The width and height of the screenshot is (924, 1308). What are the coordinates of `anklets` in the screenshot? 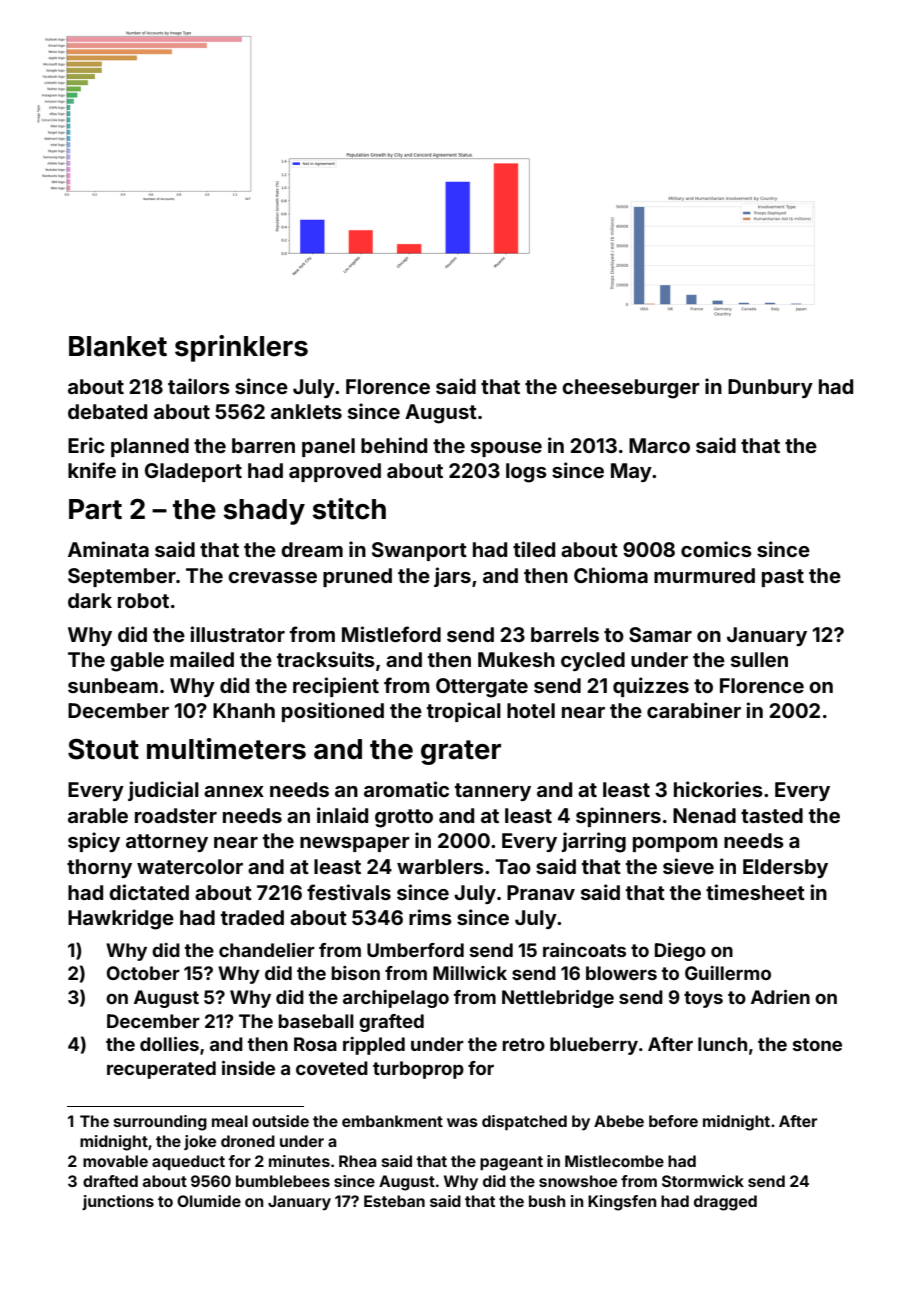 It's located at (306, 411).
